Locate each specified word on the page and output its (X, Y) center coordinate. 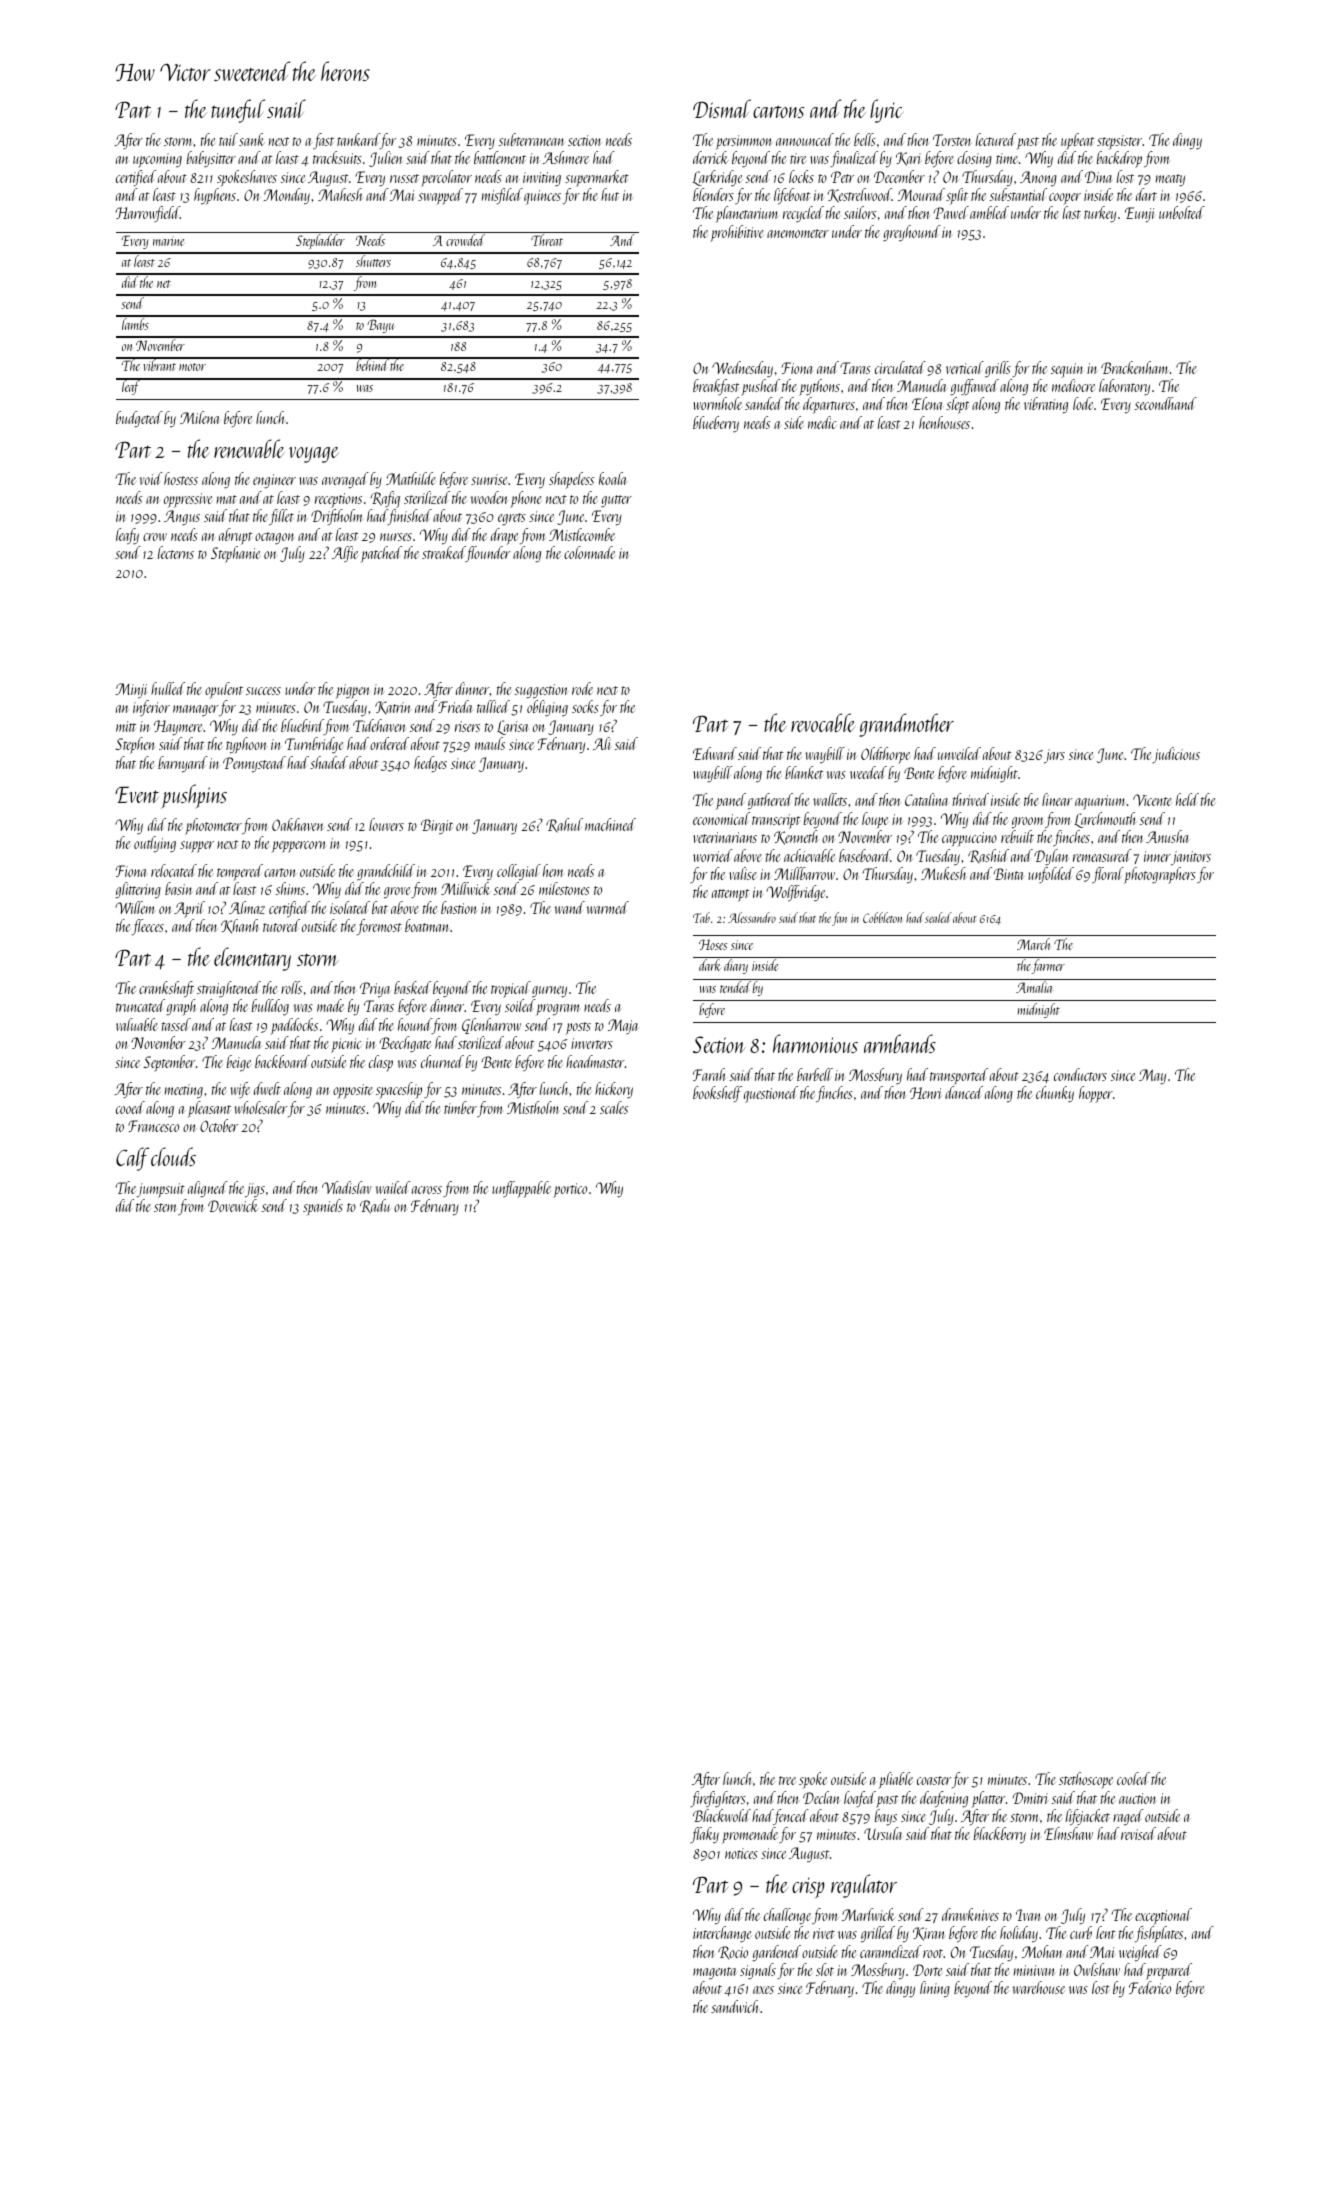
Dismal (722, 108)
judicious (1176, 755)
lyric (886, 111)
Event (137, 795)
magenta (715, 1973)
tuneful (238, 111)
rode (582, 688)
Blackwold (722, 1815)
